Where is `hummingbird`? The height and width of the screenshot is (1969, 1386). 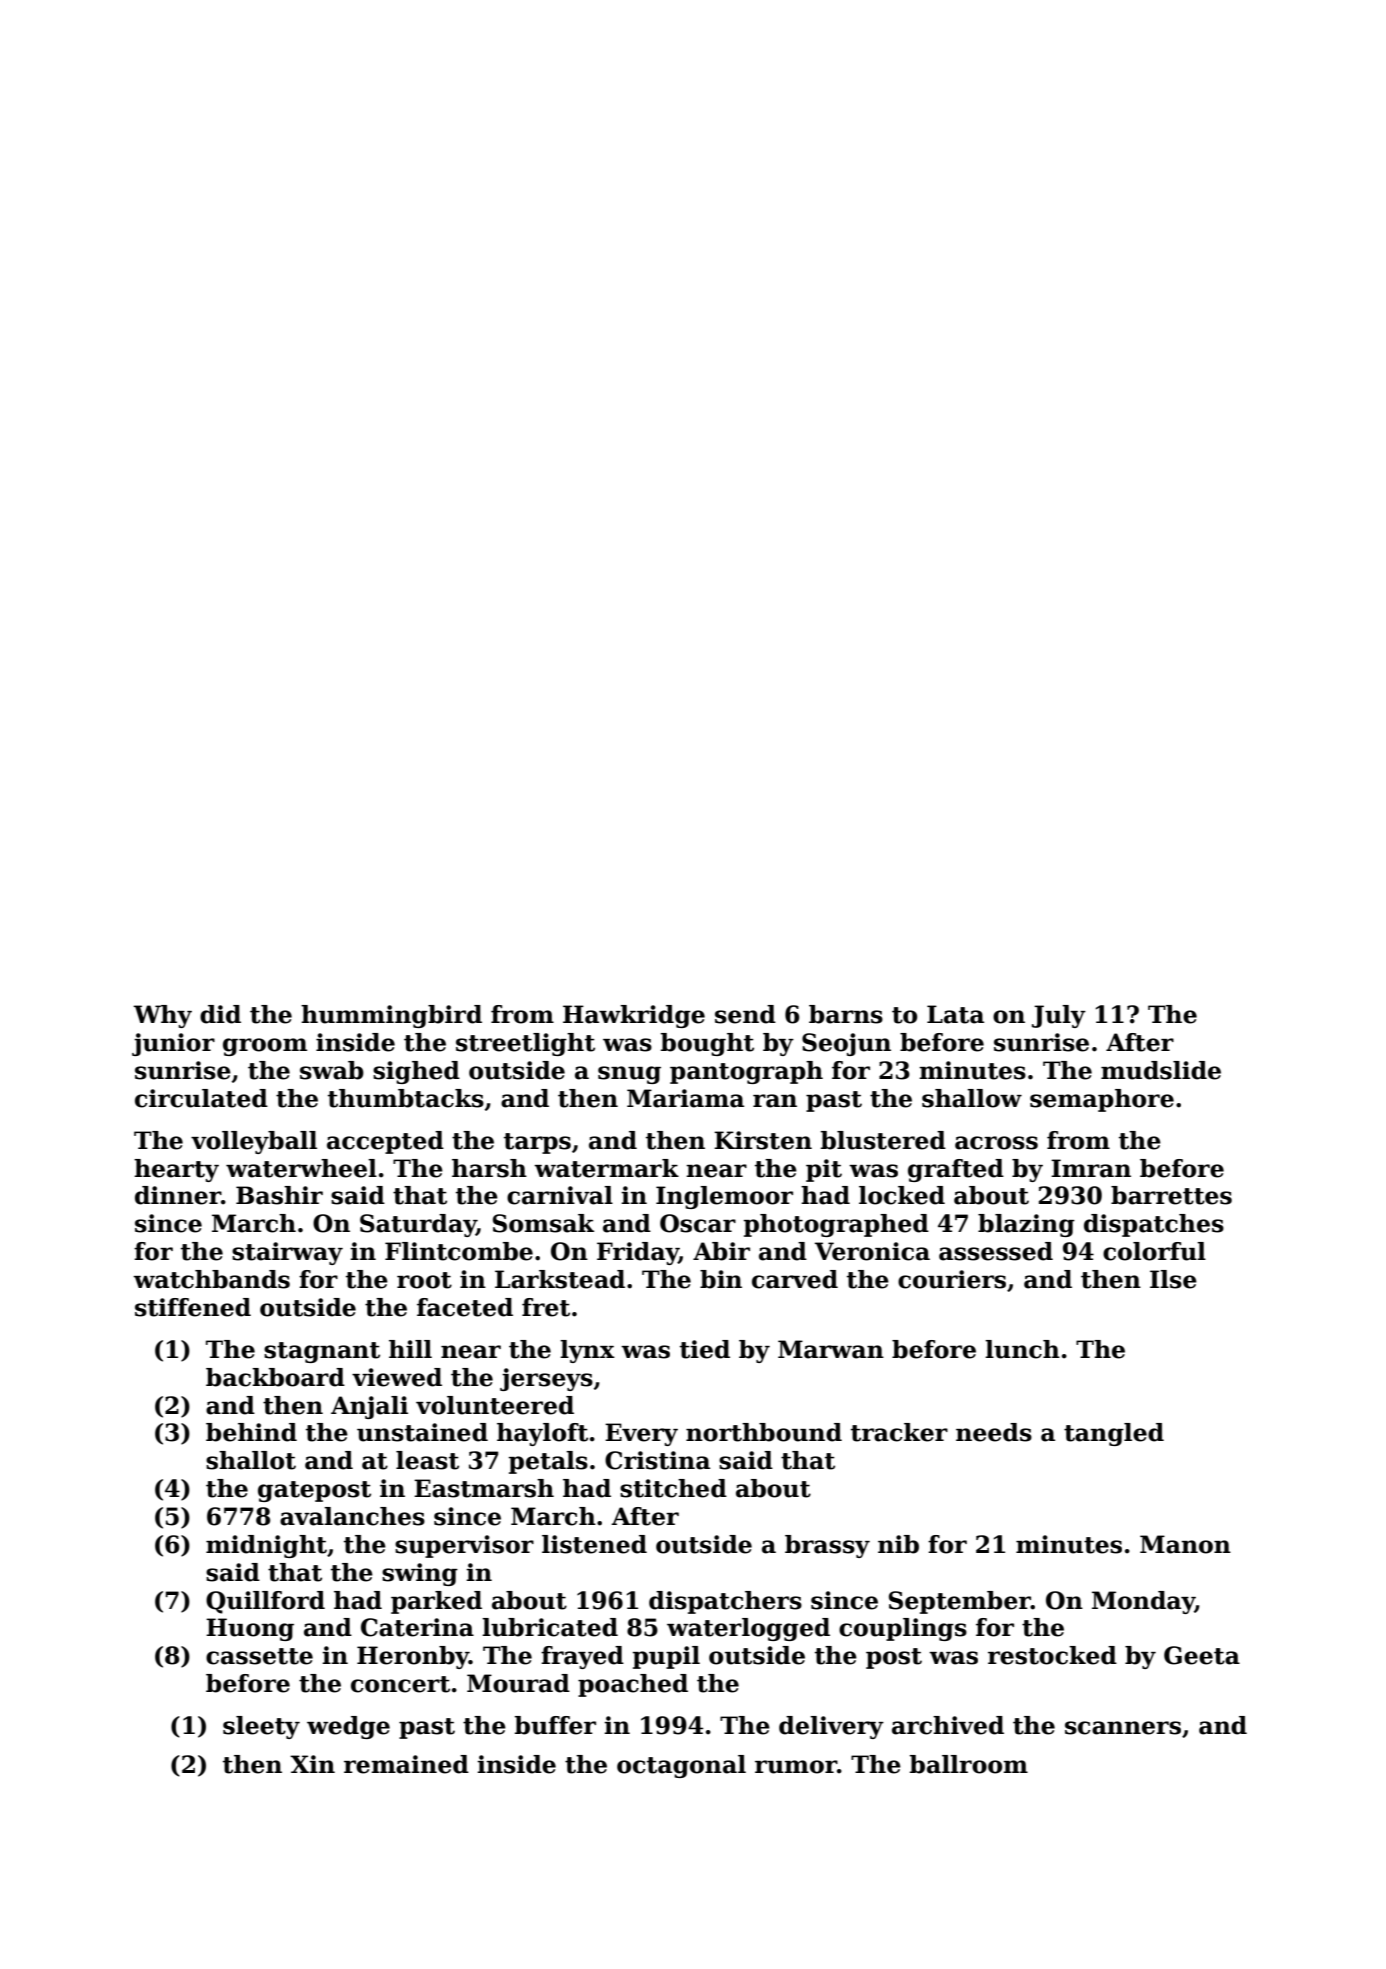
hummingbird is located at coordinates (391, 1016).
